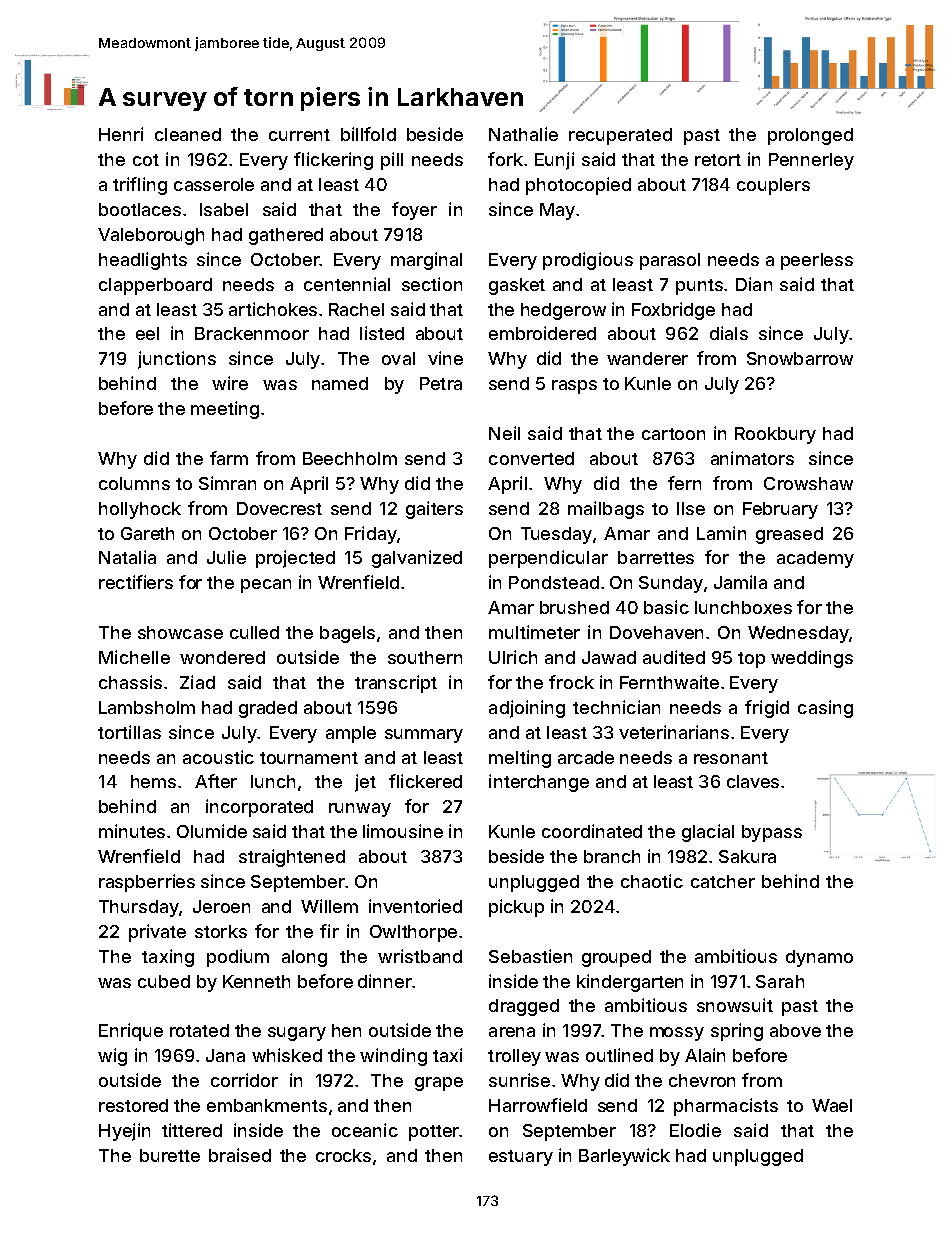 The width and height of the screenshot is (952, 1233). I want to click on recuperated, so click(620, 136).
